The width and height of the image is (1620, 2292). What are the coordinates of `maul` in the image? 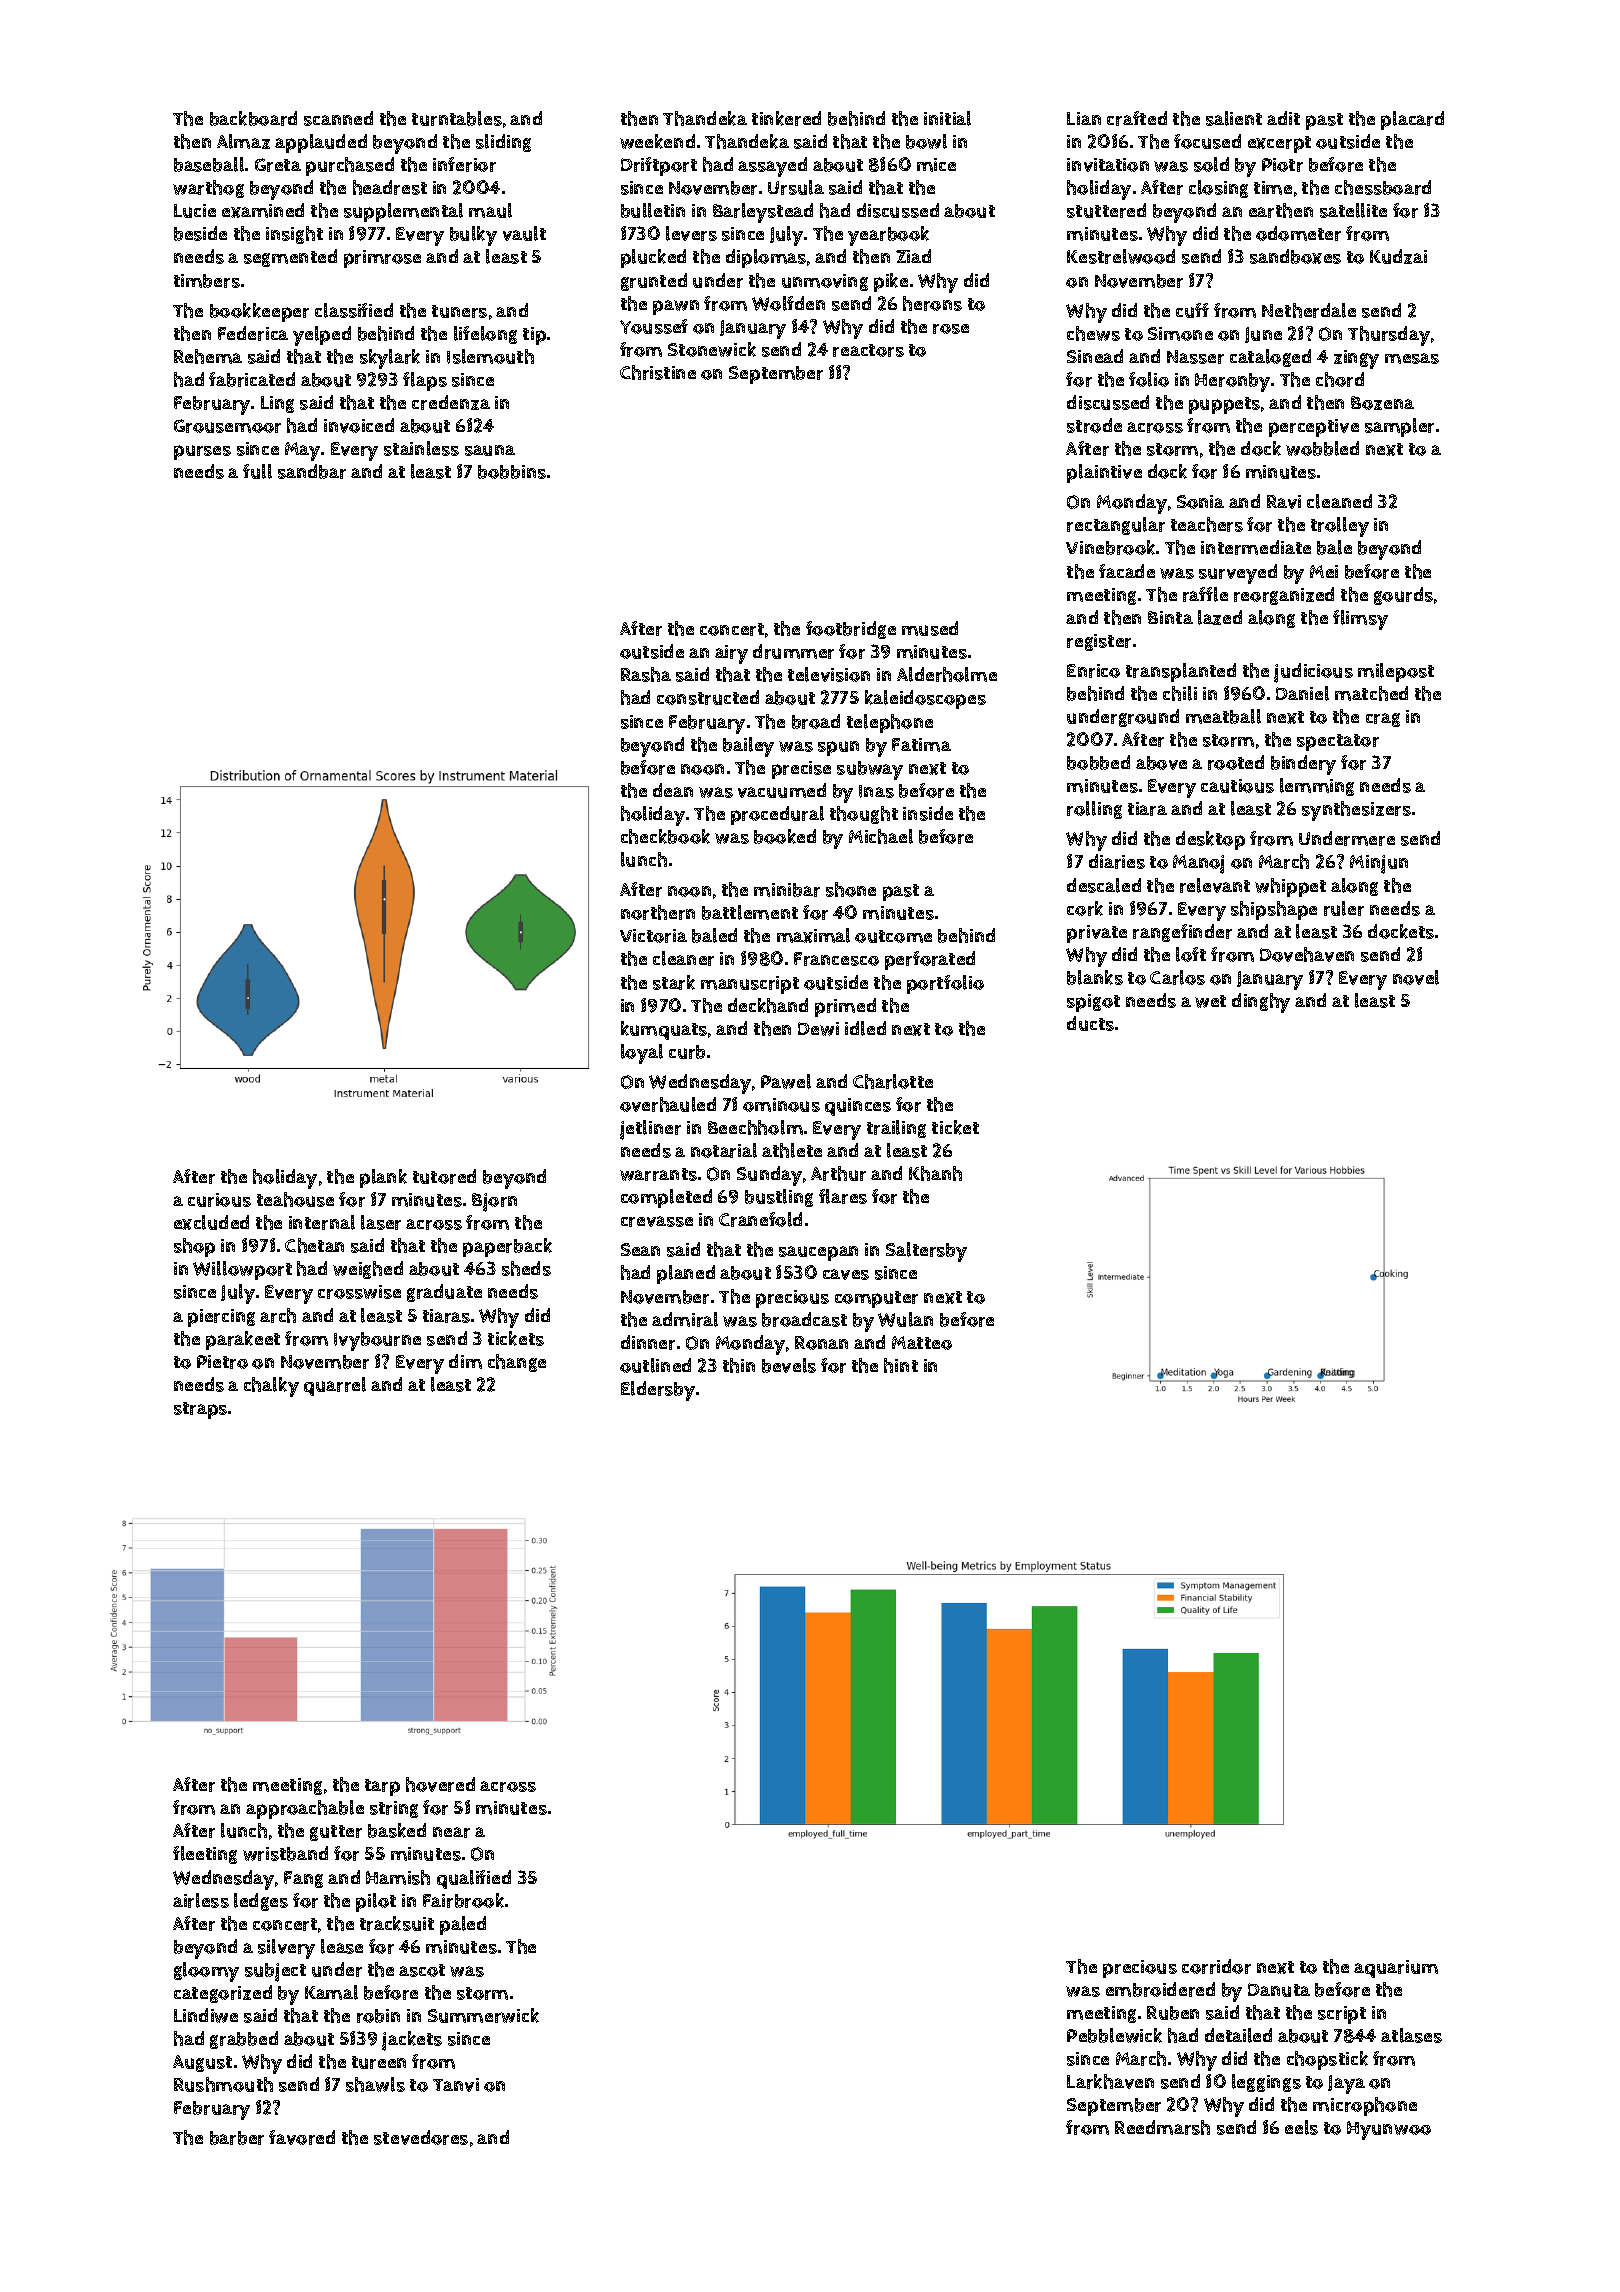 It's located at (490, 210).
